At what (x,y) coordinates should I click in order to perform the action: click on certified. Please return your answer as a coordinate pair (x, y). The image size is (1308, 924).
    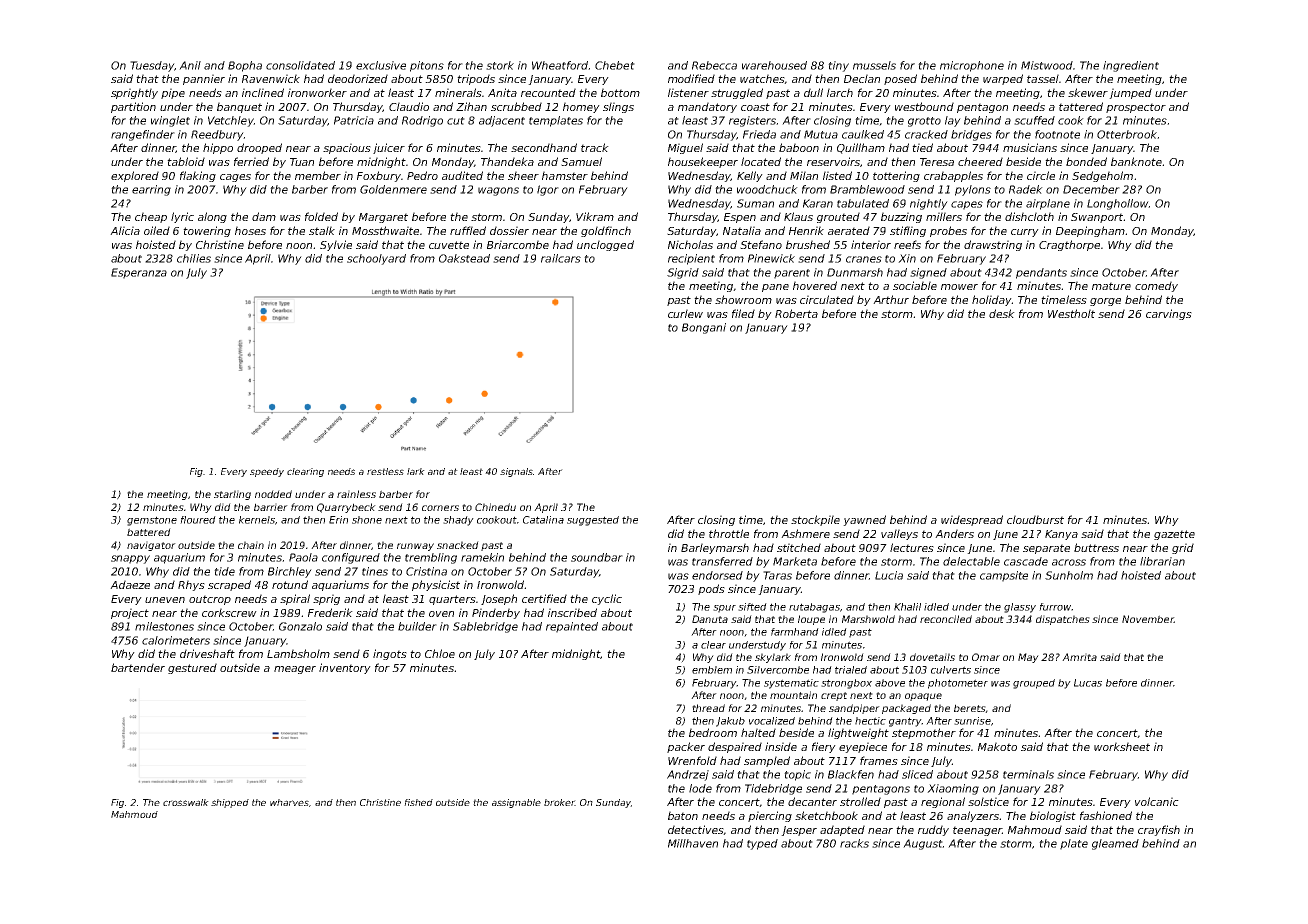
    Looking at the image, I should click on (544, 598).
